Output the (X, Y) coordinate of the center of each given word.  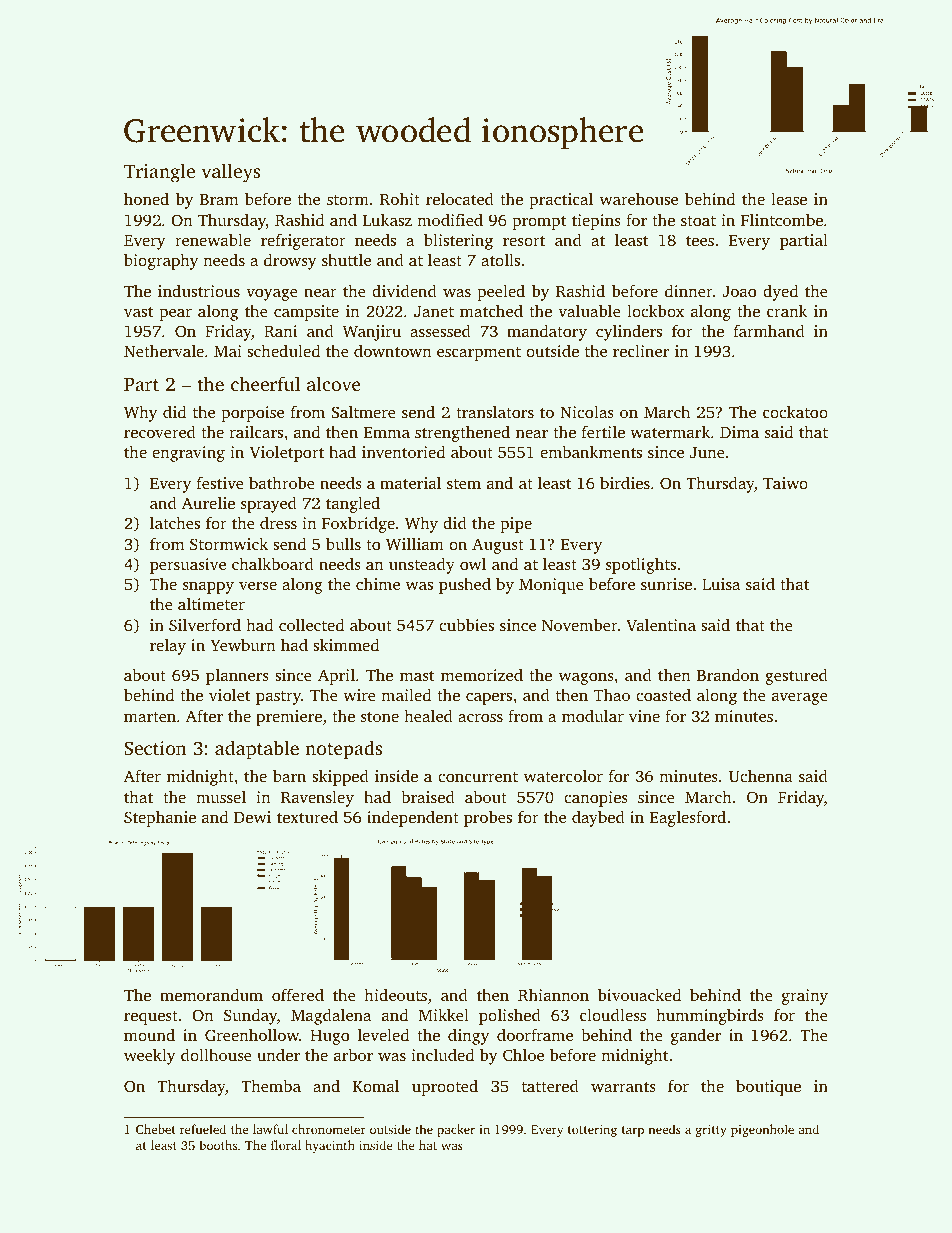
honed (146, 198)
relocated (460, 198)
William (415, 544)
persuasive (188, 566)
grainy (805, 997)
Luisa (721, 584)
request (151, 1018)
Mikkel (444, 1014)
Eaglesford (688, 818)
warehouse (639, 198)
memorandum (211, 994)
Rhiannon (553, 995)
